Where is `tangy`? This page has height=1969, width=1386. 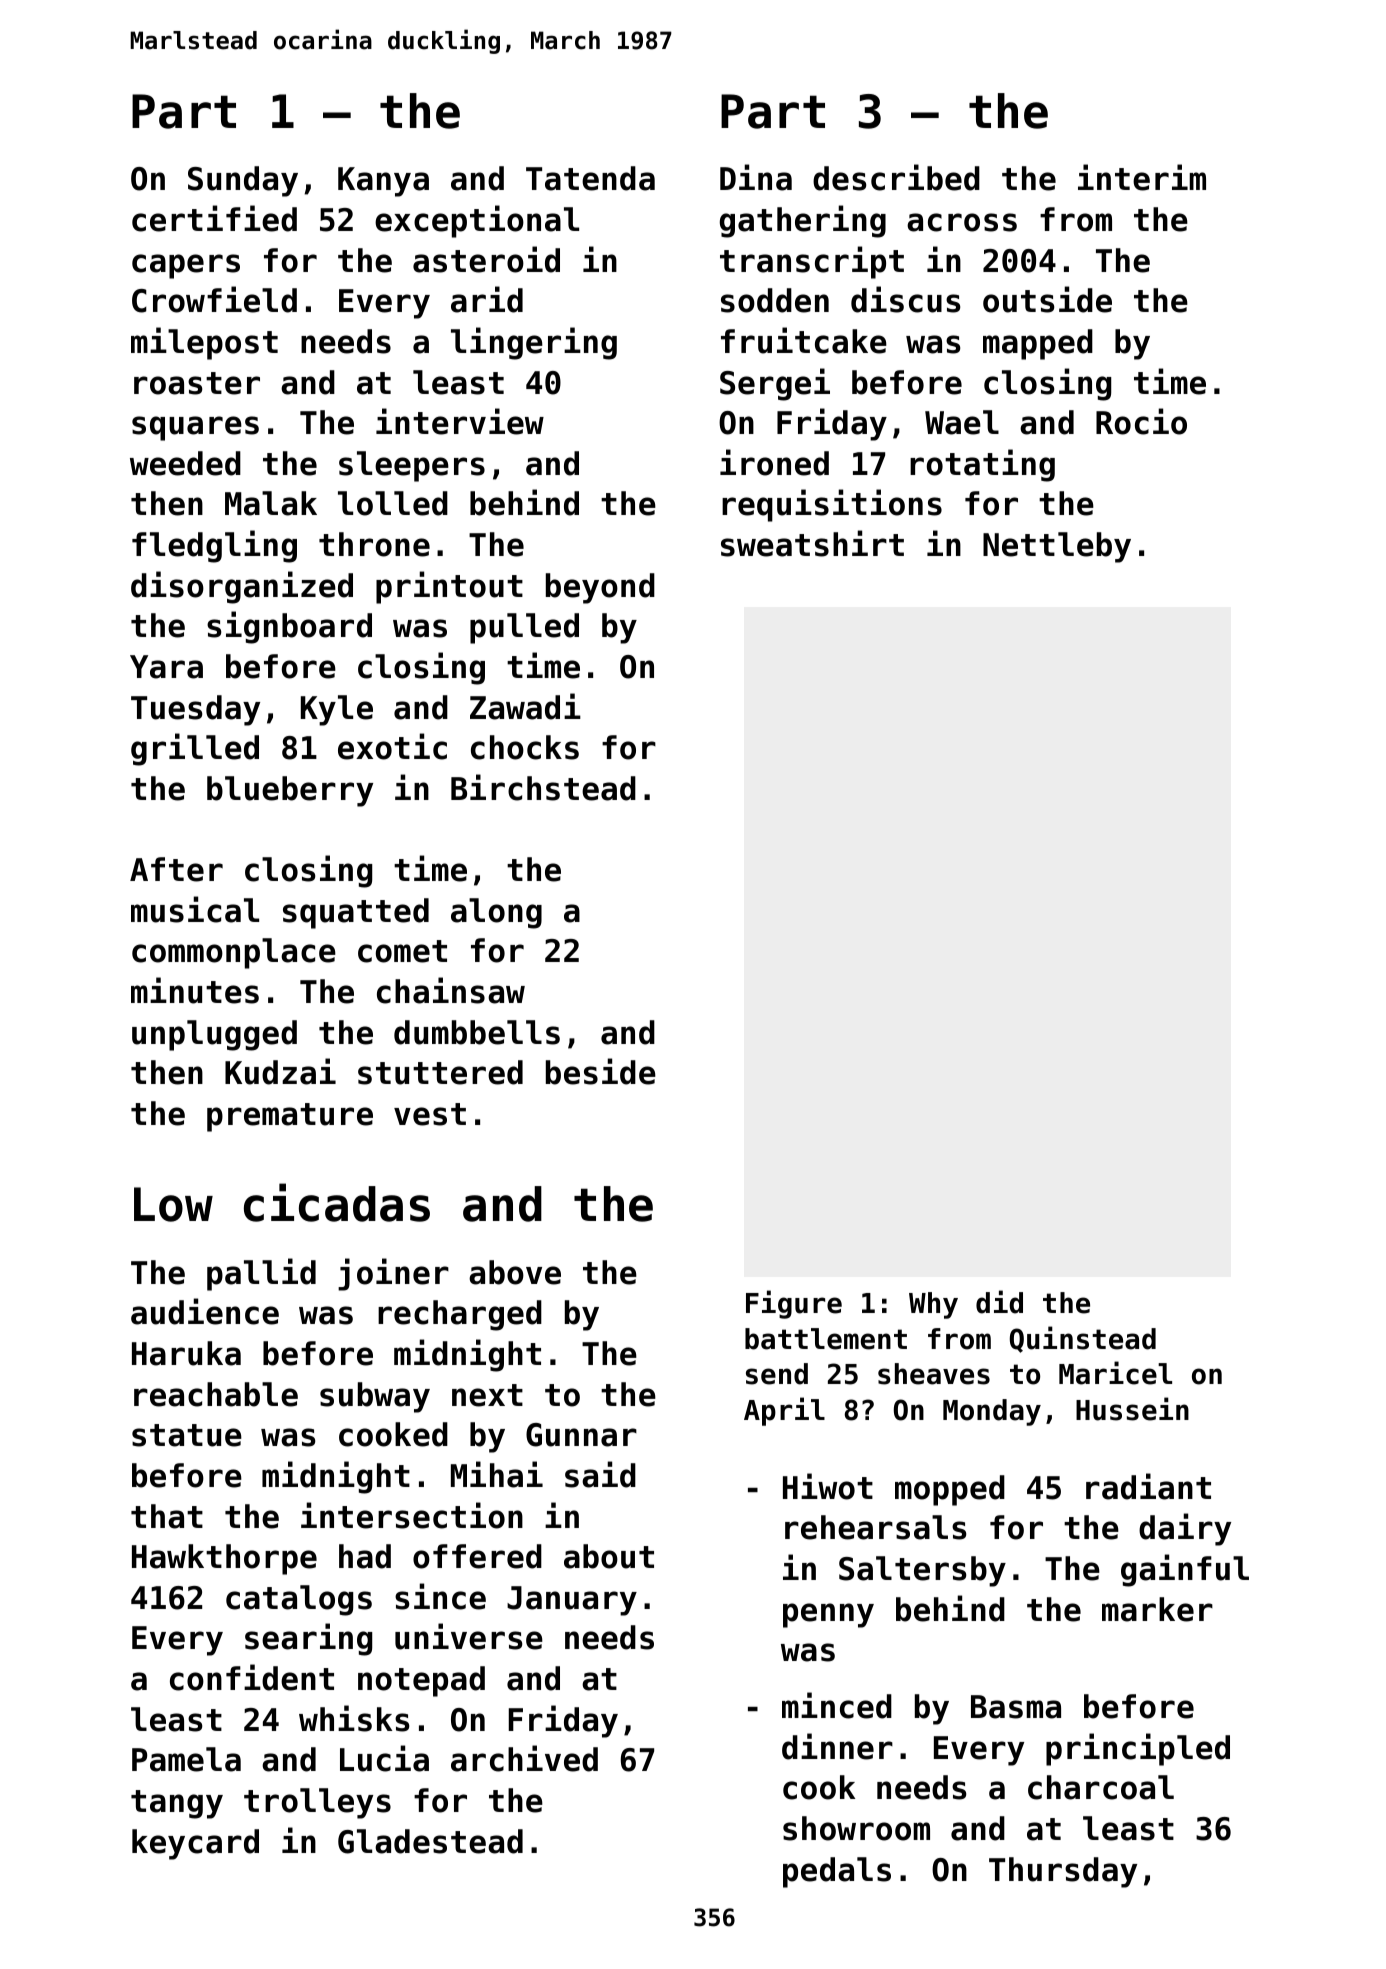
tangy is located at coordinates (177, 1804).
